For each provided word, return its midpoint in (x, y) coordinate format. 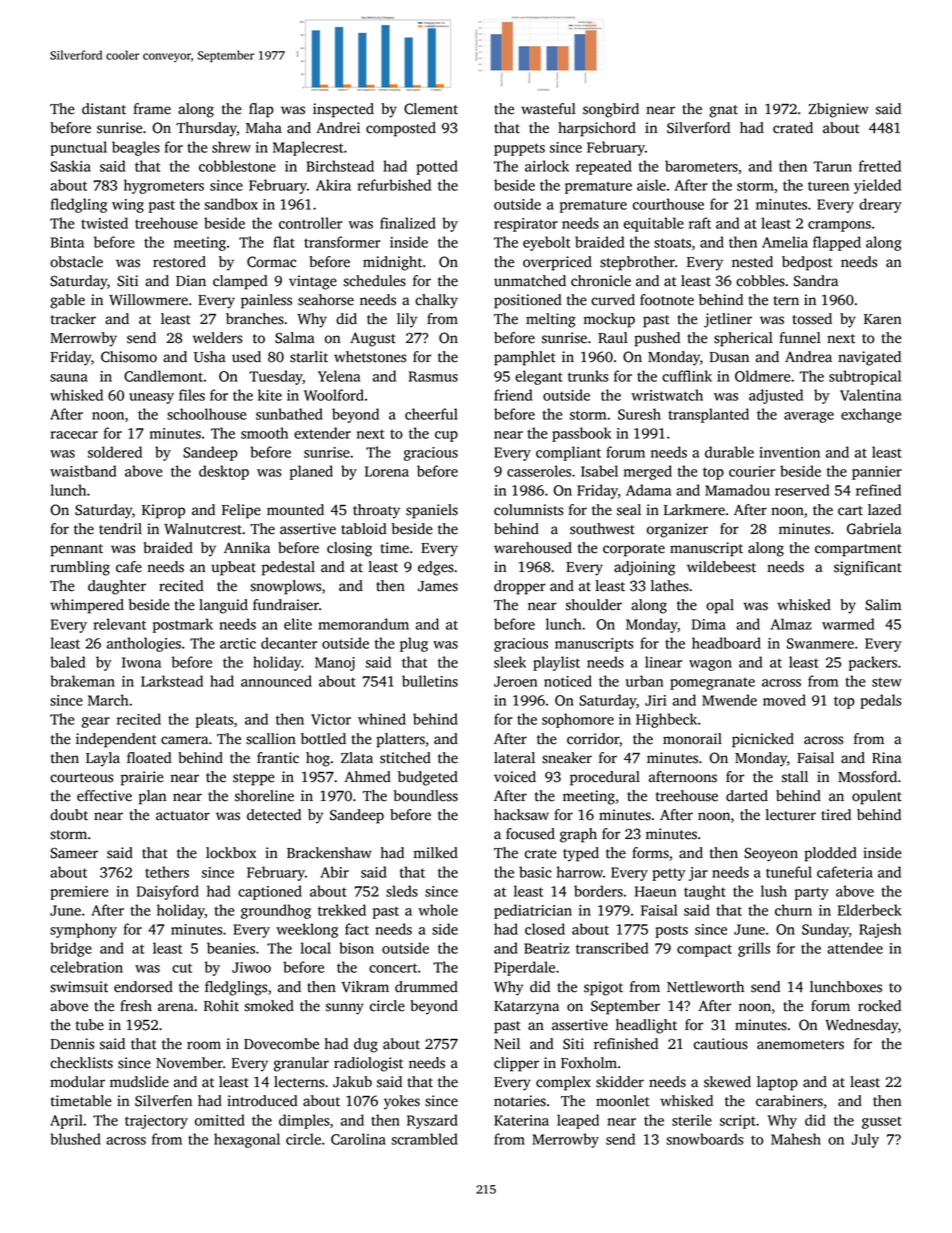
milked (436, 853)
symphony (83, 930)
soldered (115, 452)
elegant (539, 377)
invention (790, 452)
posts (671, 931)
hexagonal (247, 1140)
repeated (604, 167)
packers (873, 663)
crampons (839, 226)
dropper (520, 587)
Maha (264, 128)
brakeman (82, 681)
